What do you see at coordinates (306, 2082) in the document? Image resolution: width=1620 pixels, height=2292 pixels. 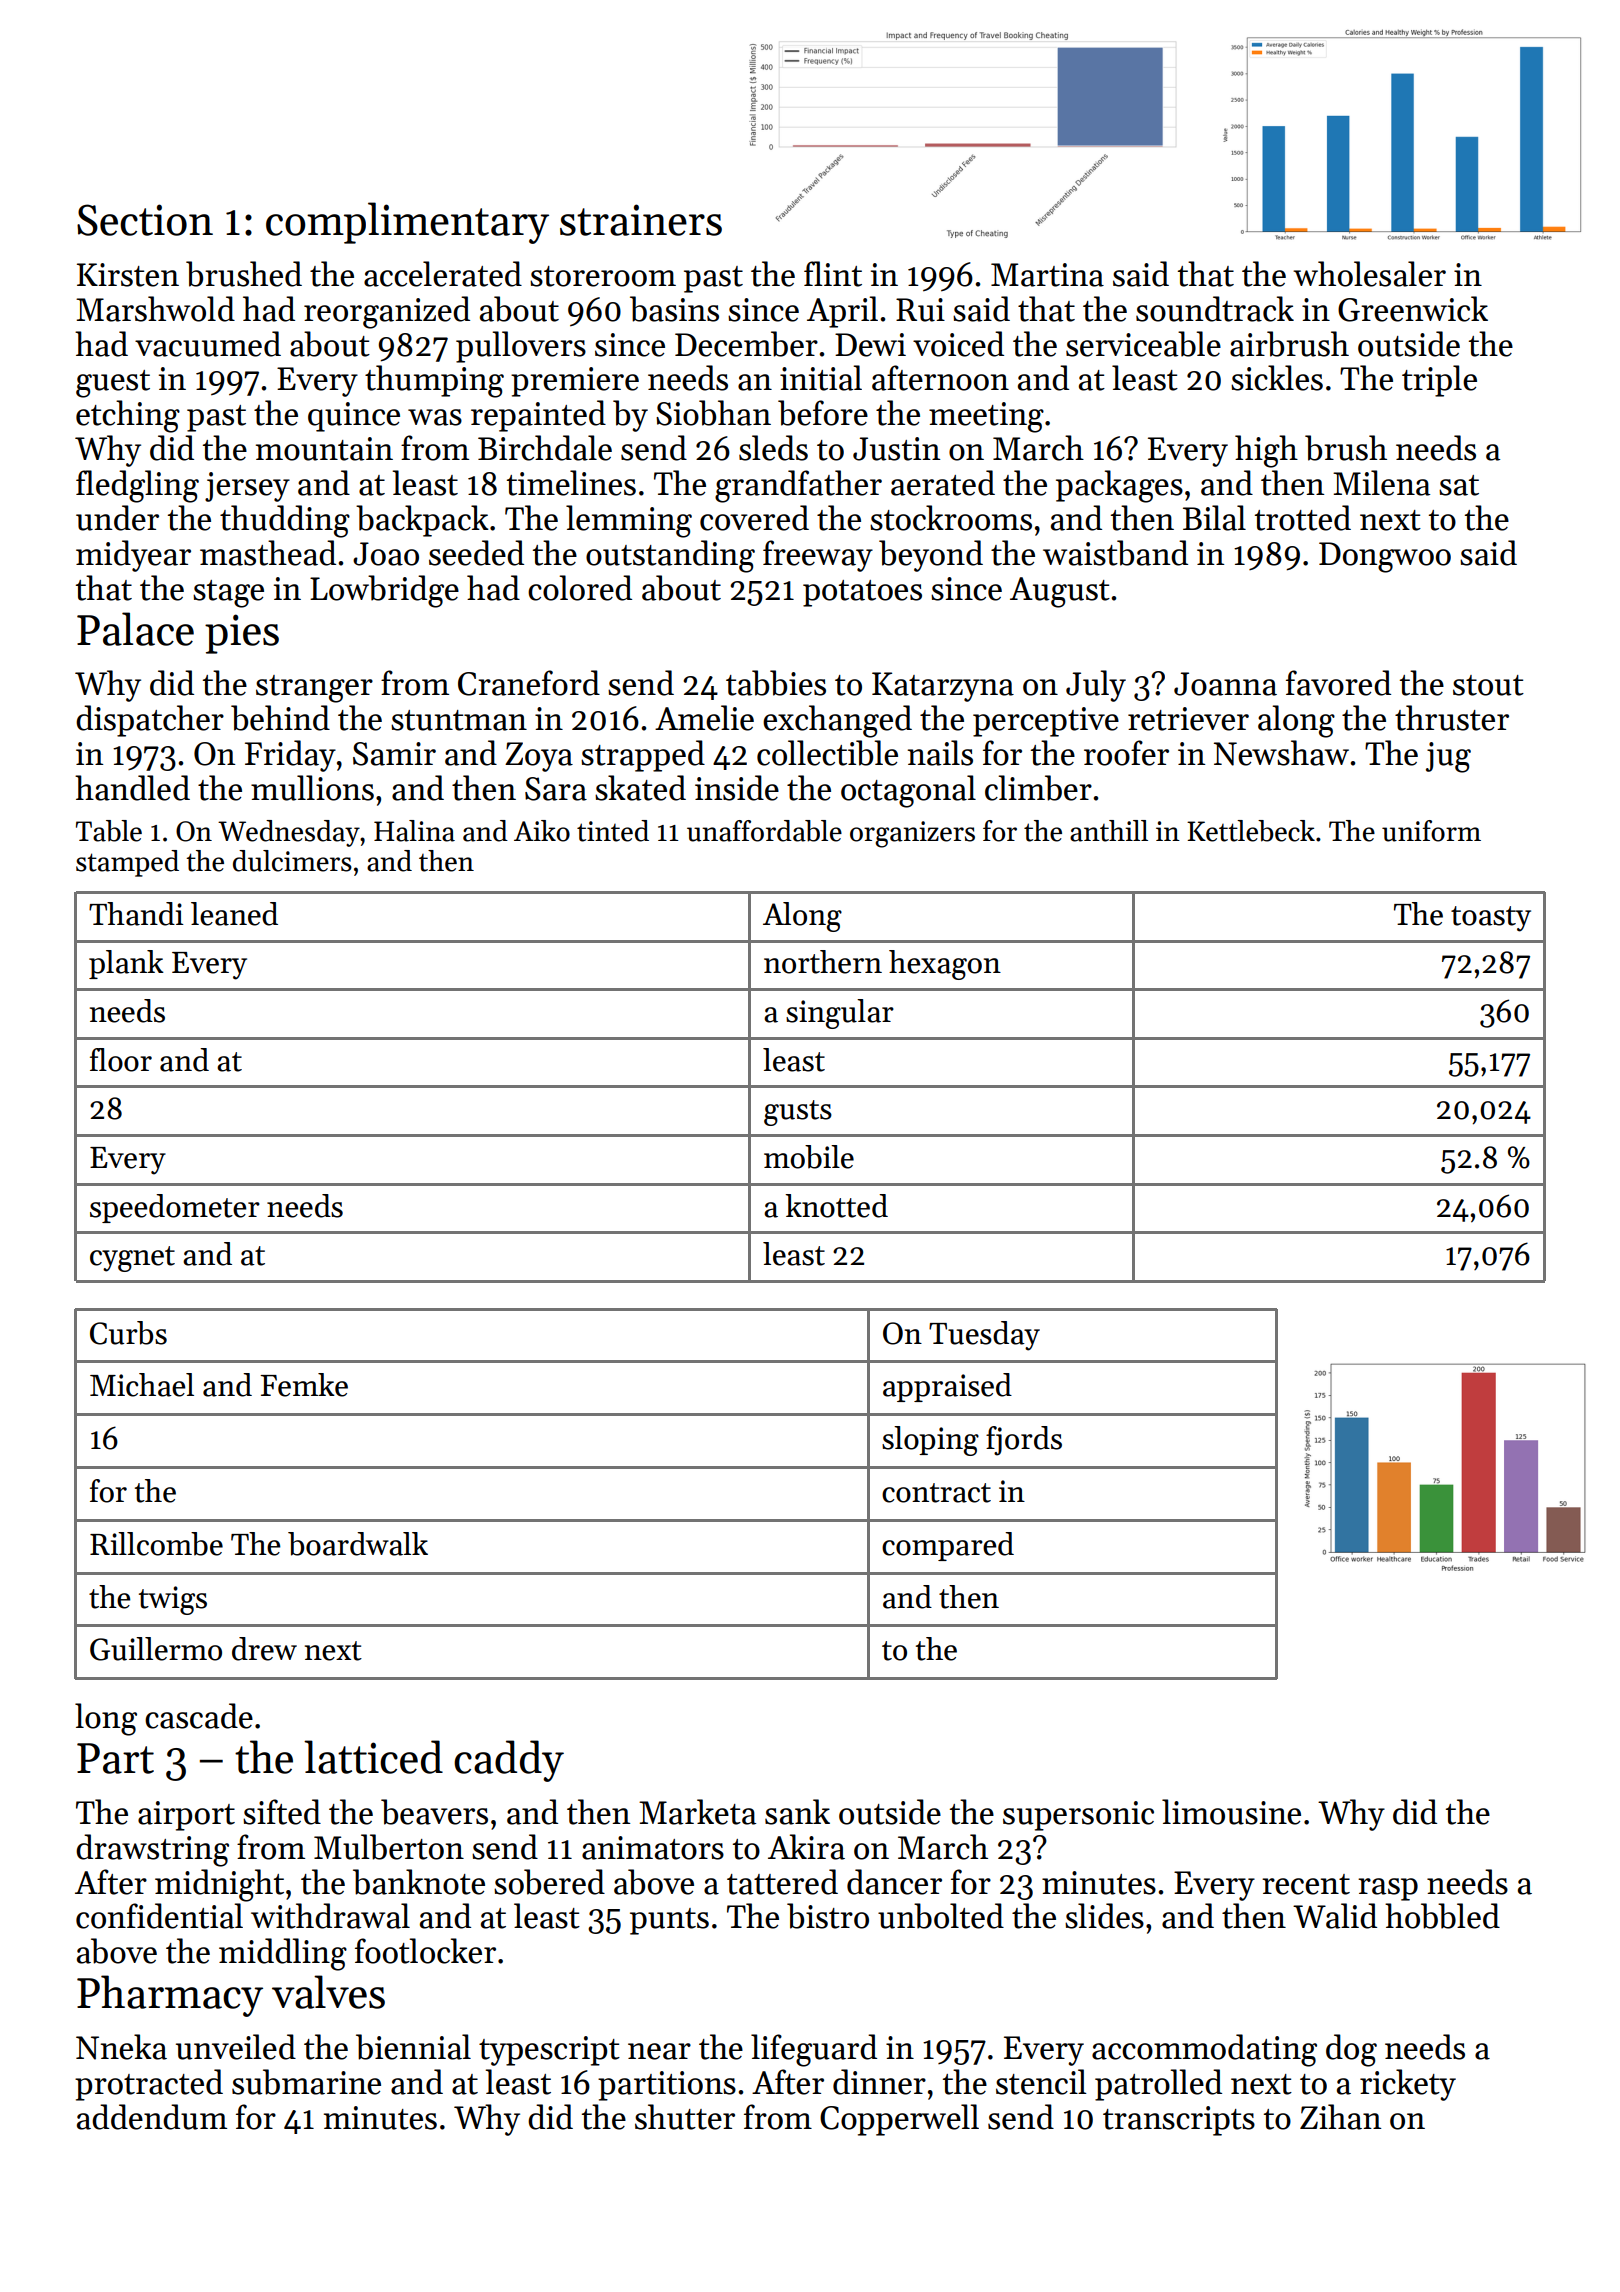 I see `submarine` at bounding box center [306, 2082].
